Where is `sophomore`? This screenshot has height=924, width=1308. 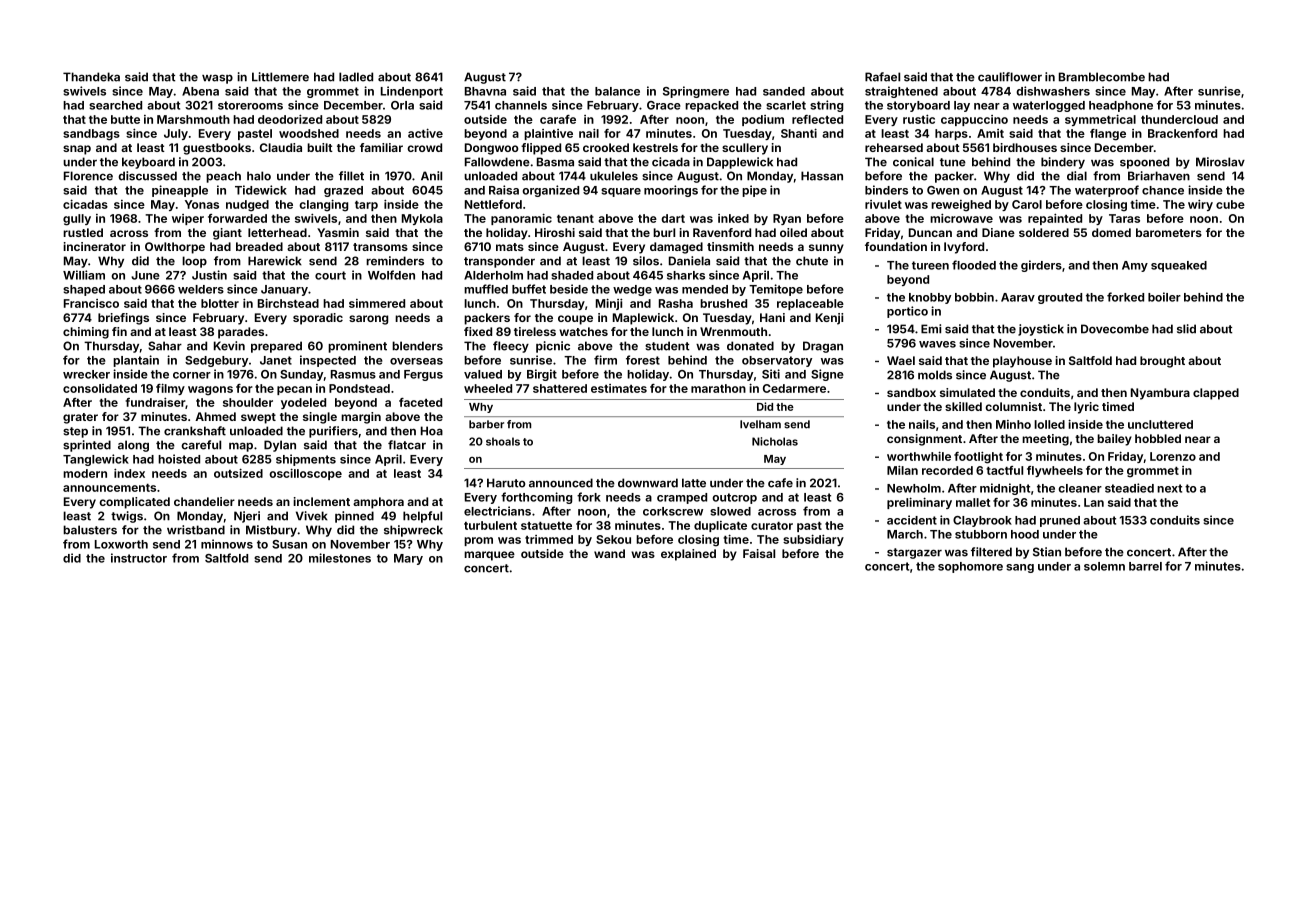
sophomore is located at coordinates (970, 567).
